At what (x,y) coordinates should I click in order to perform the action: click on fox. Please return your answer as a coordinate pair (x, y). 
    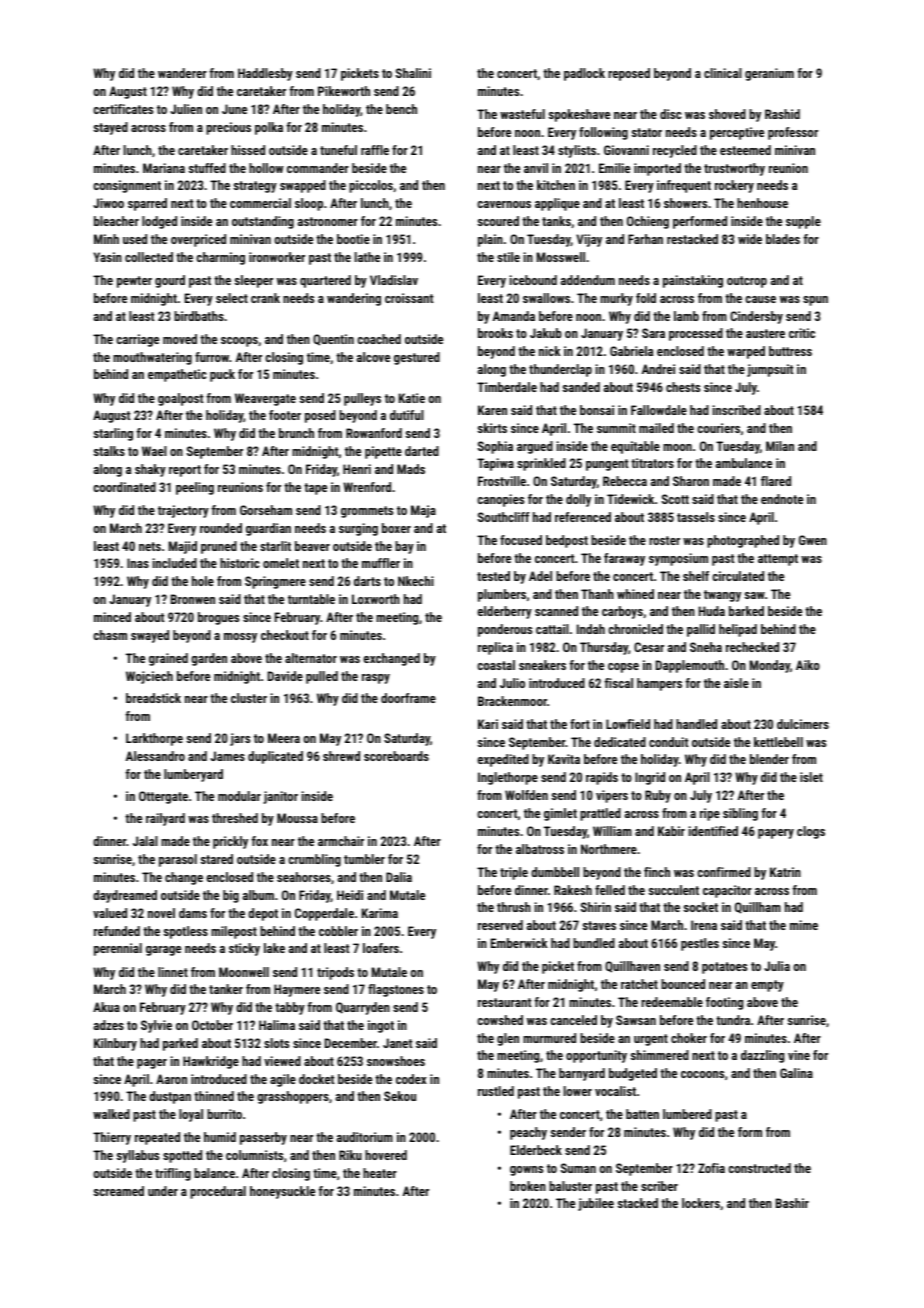
    Looking at the image, I should click on (259, 841).
